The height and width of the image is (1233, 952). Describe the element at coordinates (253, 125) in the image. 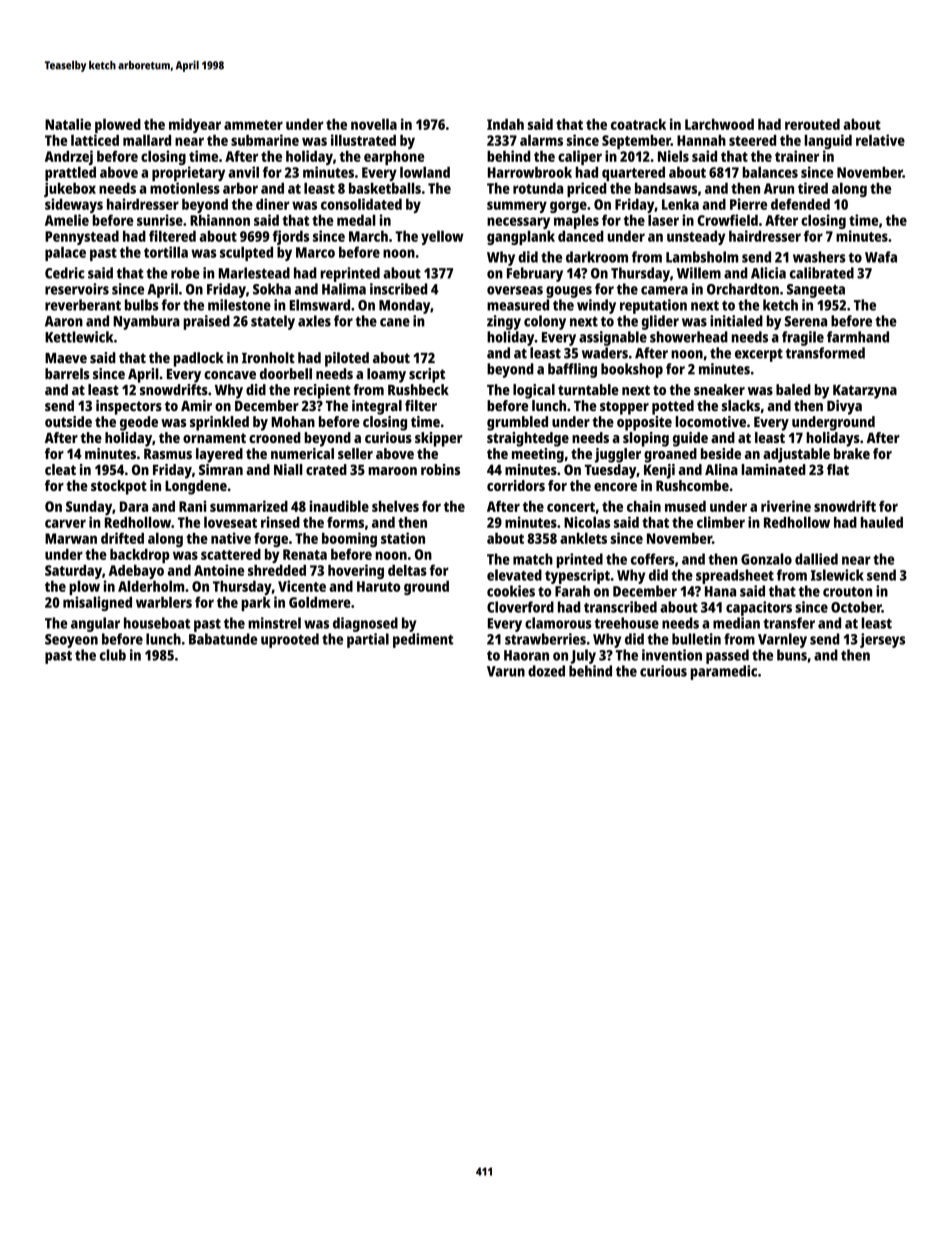

I see `ammeter` at that location.
